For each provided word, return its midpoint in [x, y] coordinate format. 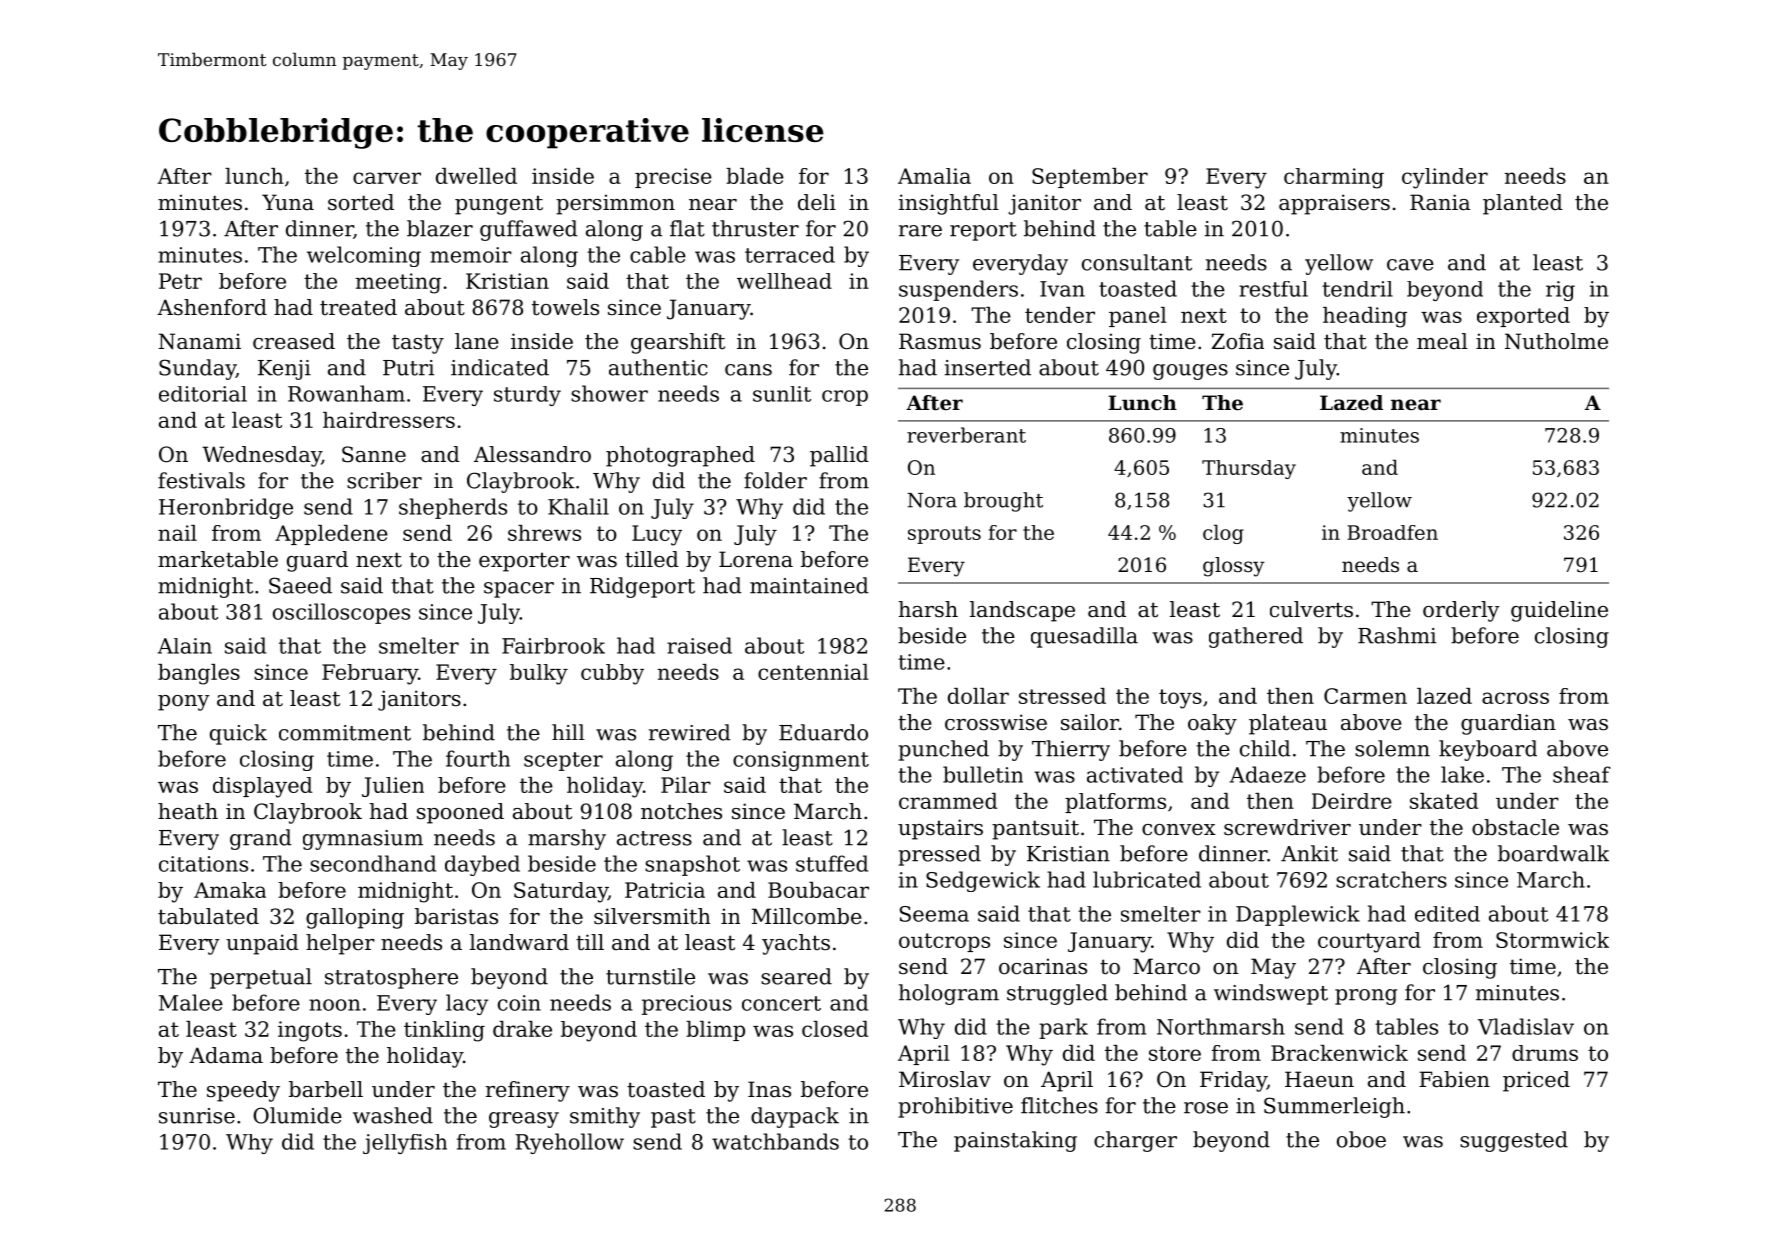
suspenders [958, 290]
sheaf [1582, 774]
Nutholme [1556, 341]
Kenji [284, 370]
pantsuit [1035, 829]
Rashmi [1397, 635]
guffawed [529, 230]
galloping [355, 918]
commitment [345, 733]
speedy [243, 1091]
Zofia [1237, 341]
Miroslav [945, 1079]
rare [920, 231]
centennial [813, 672]
